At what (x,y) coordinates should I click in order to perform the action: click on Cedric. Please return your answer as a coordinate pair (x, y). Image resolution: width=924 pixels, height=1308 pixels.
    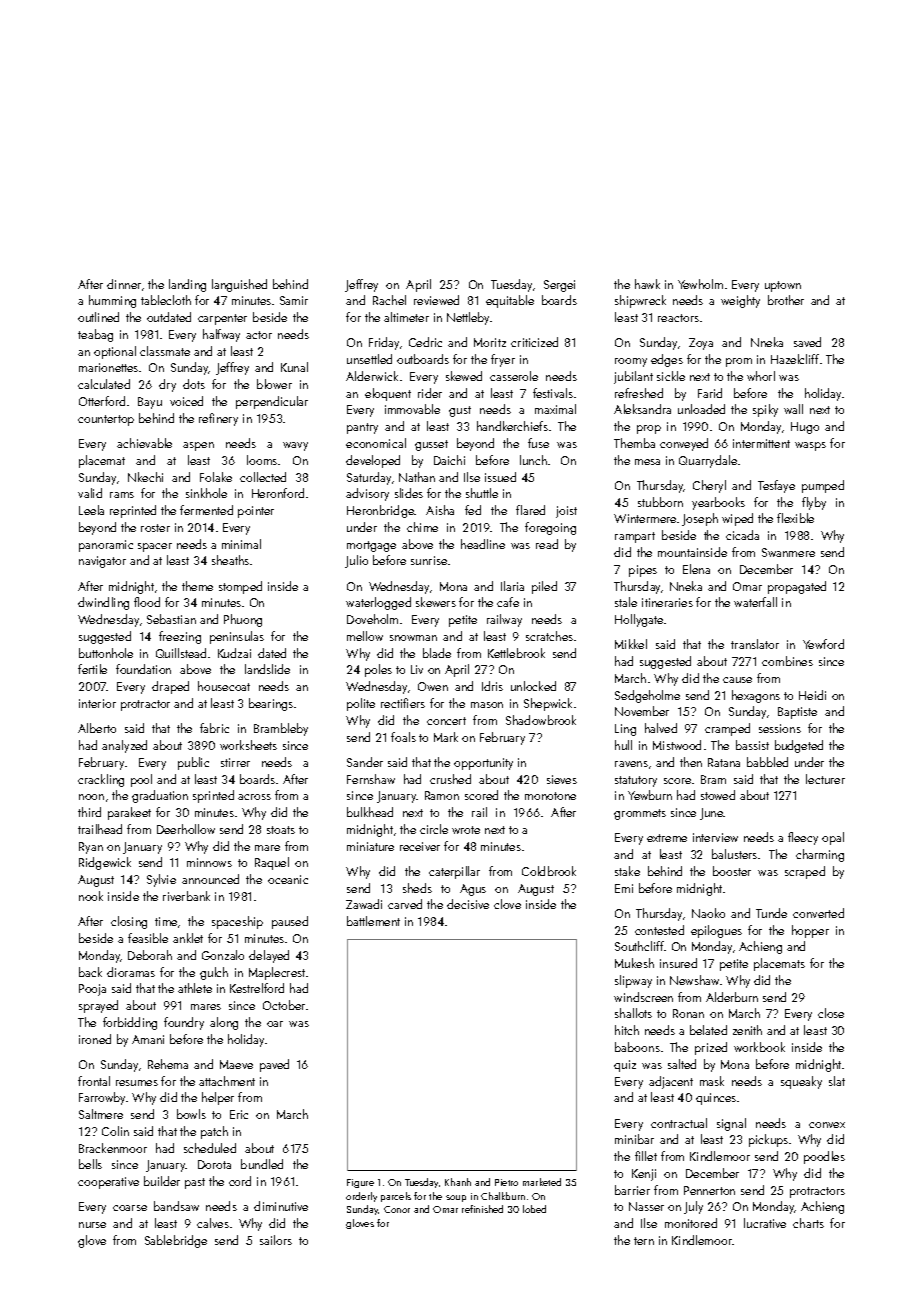
    Looking at the image, I should click on (425, 342).
